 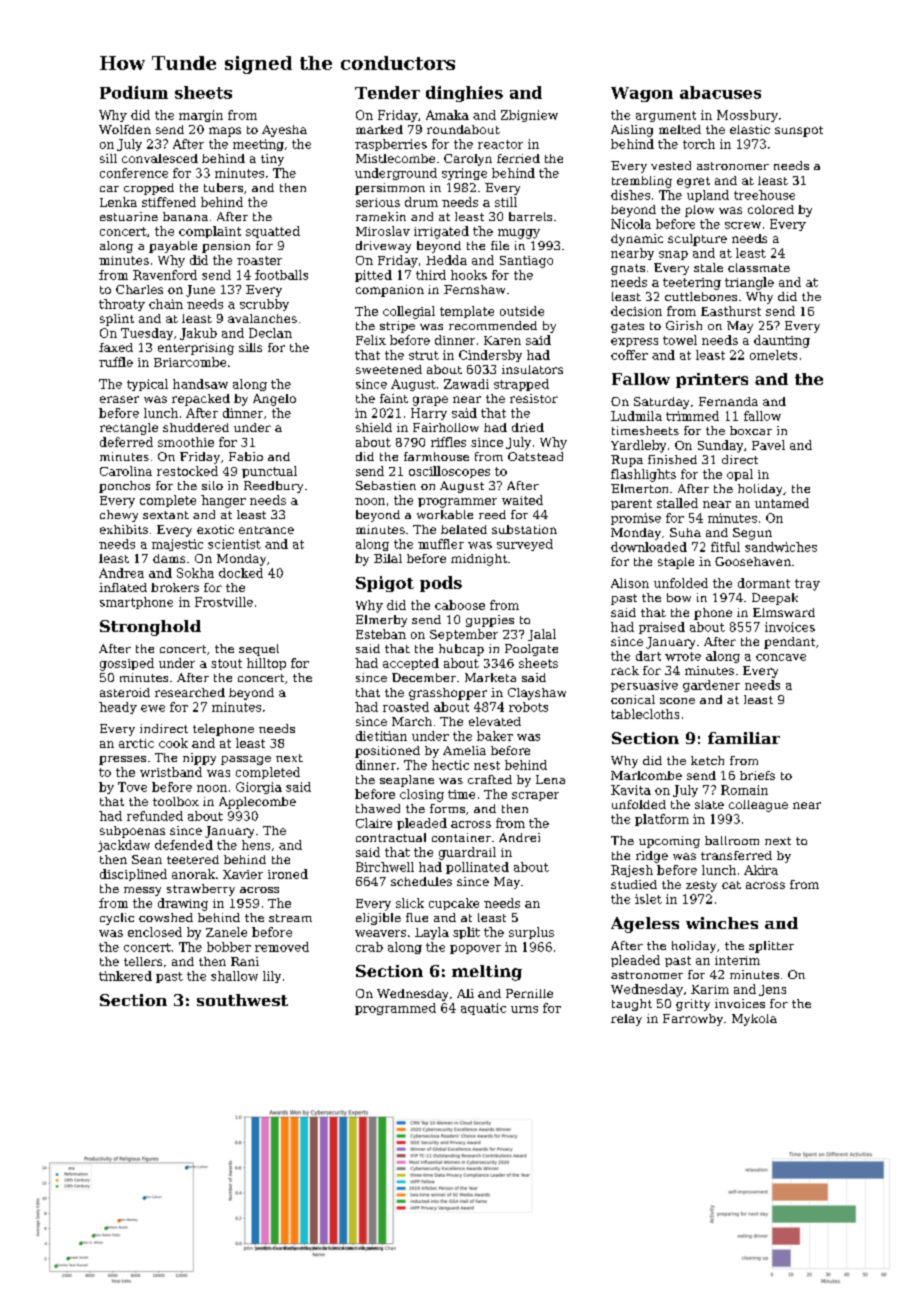 What do you see at coordinates (380, 933) in the screenshot?
I see `weavers` at bounding box center [380, 933].
